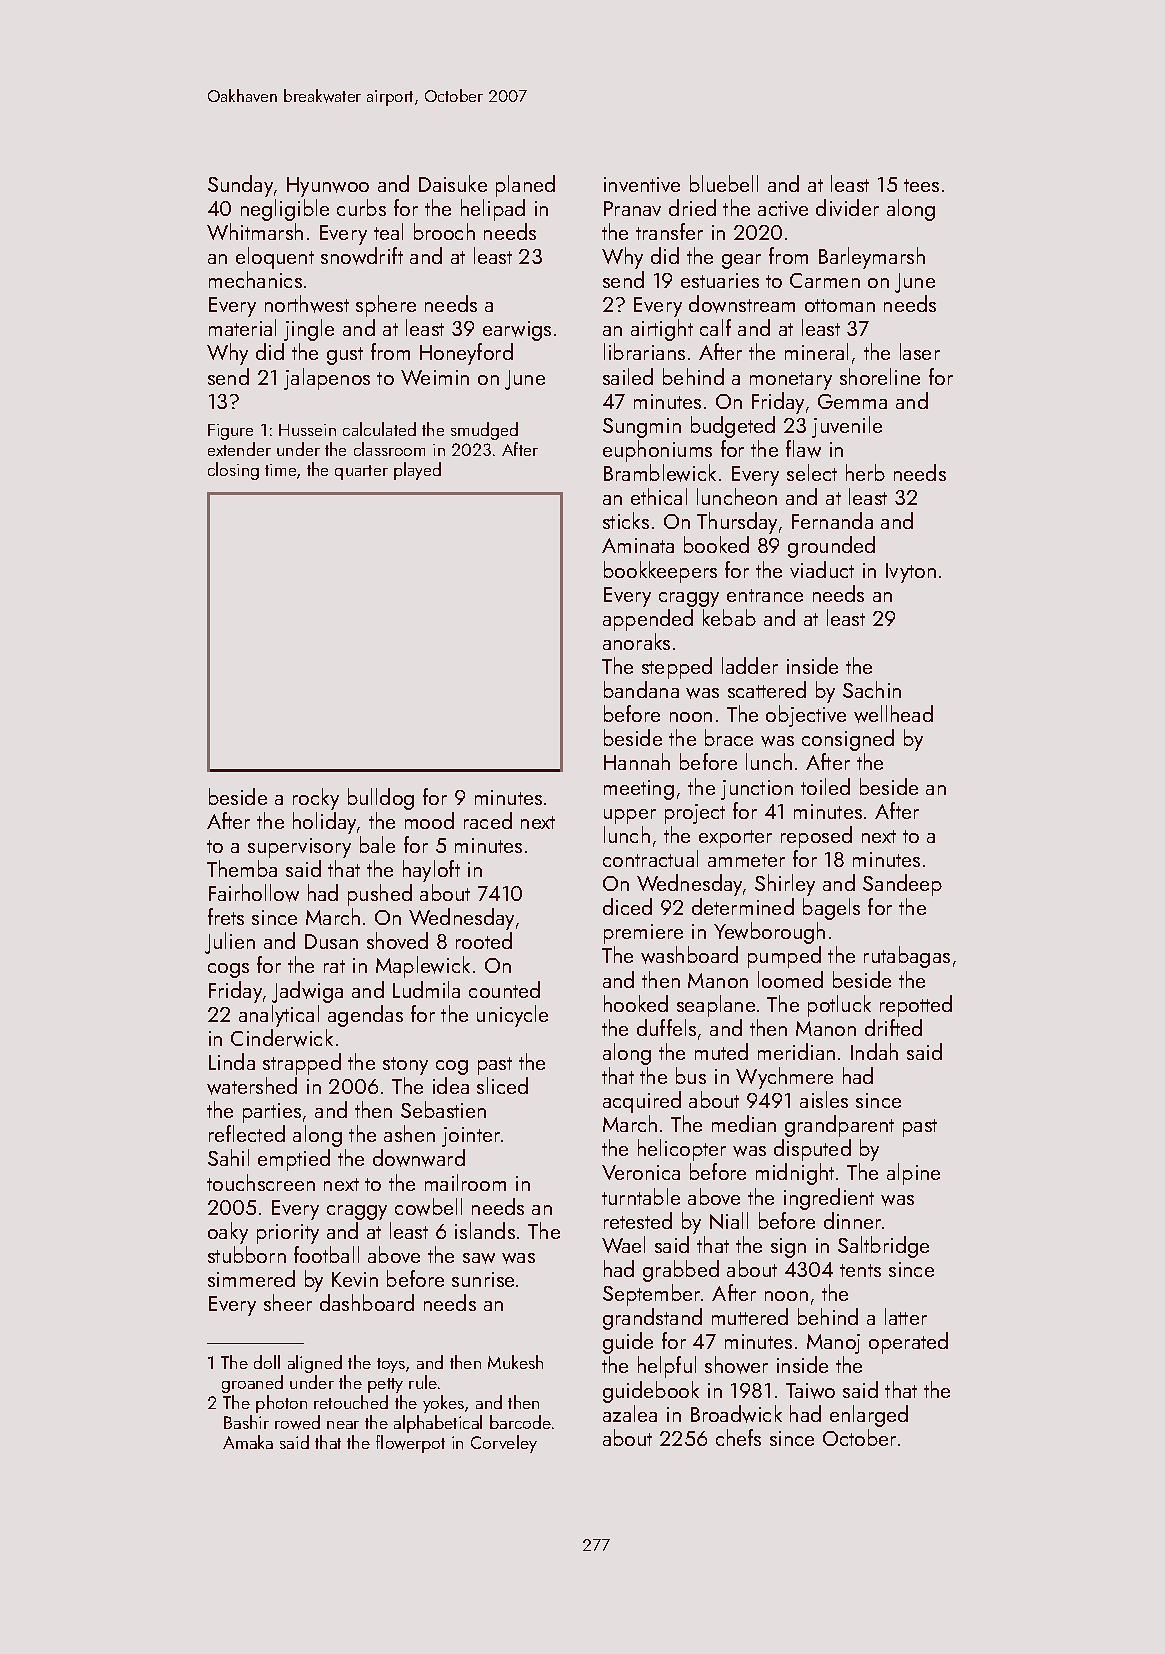 This image has height=1654, width=1165. What do you see at coordinates (328, 187) in the image?
I see `Hyunwoo` at bounding box center [328, 187].
